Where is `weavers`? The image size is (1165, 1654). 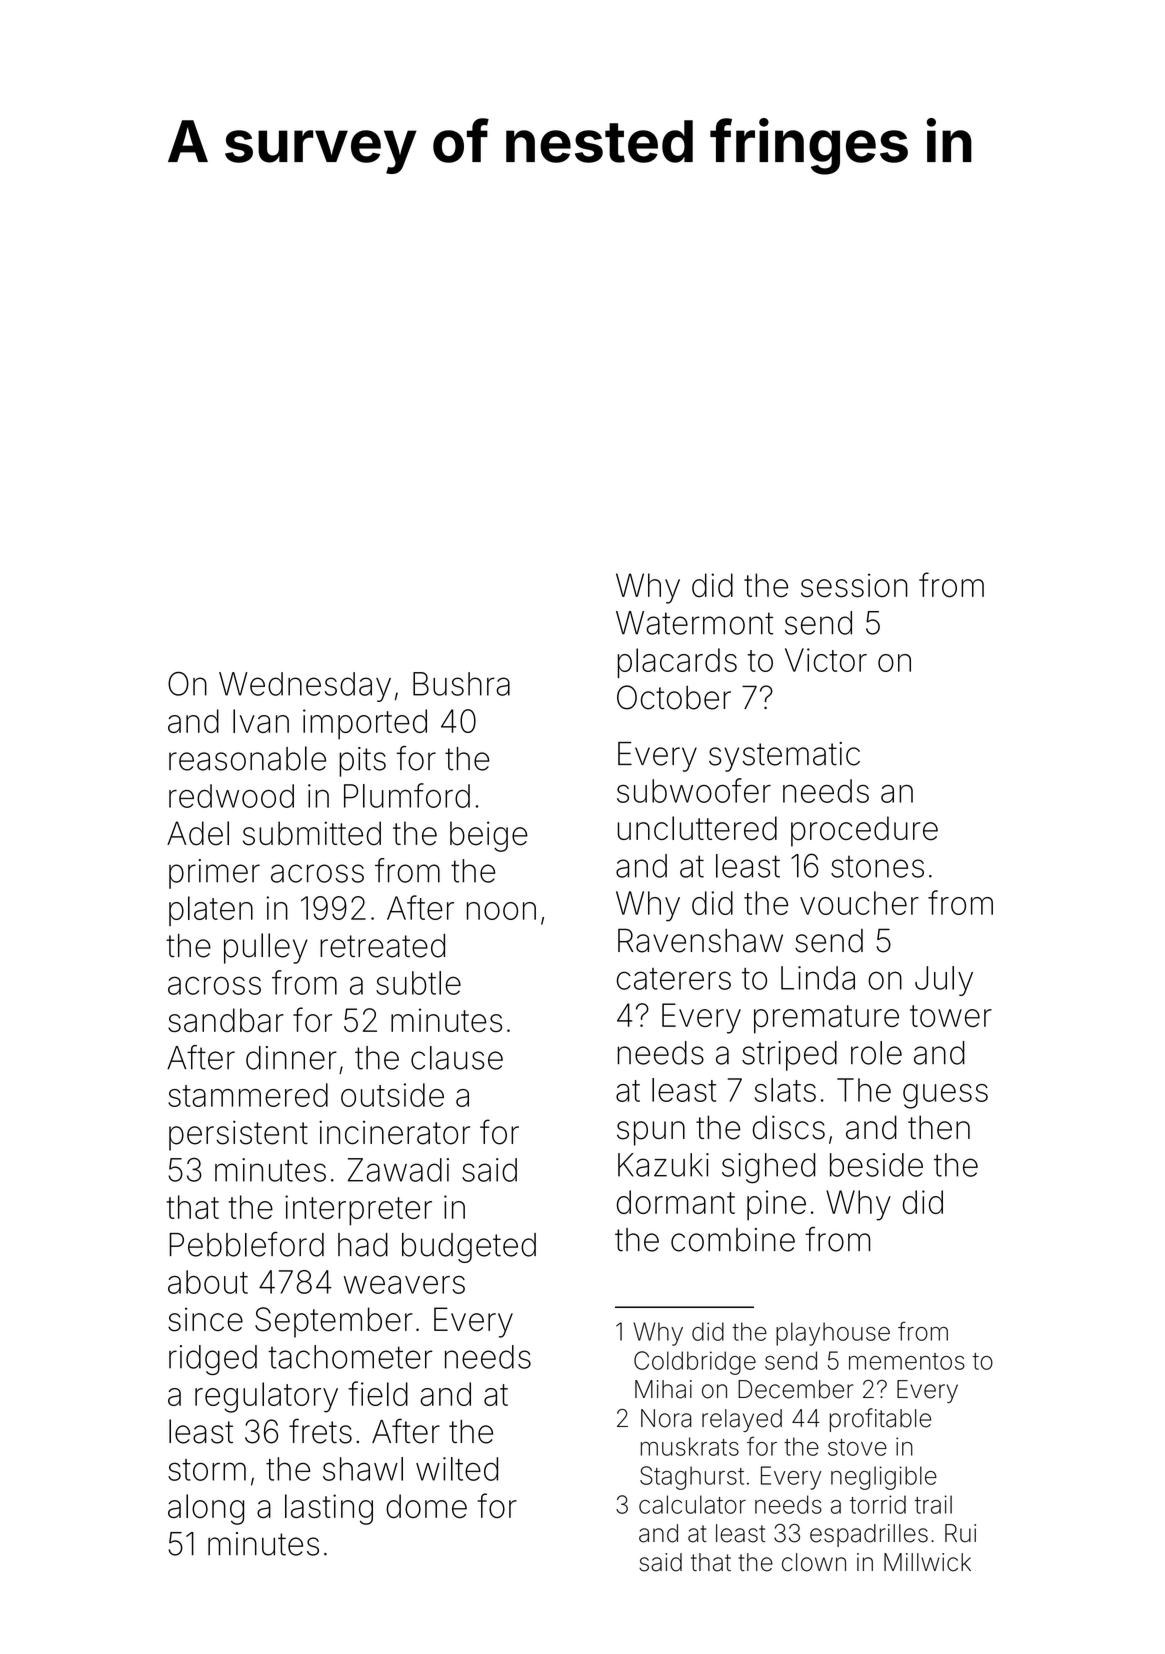
weavers is located at coordinates (404, 1285).
